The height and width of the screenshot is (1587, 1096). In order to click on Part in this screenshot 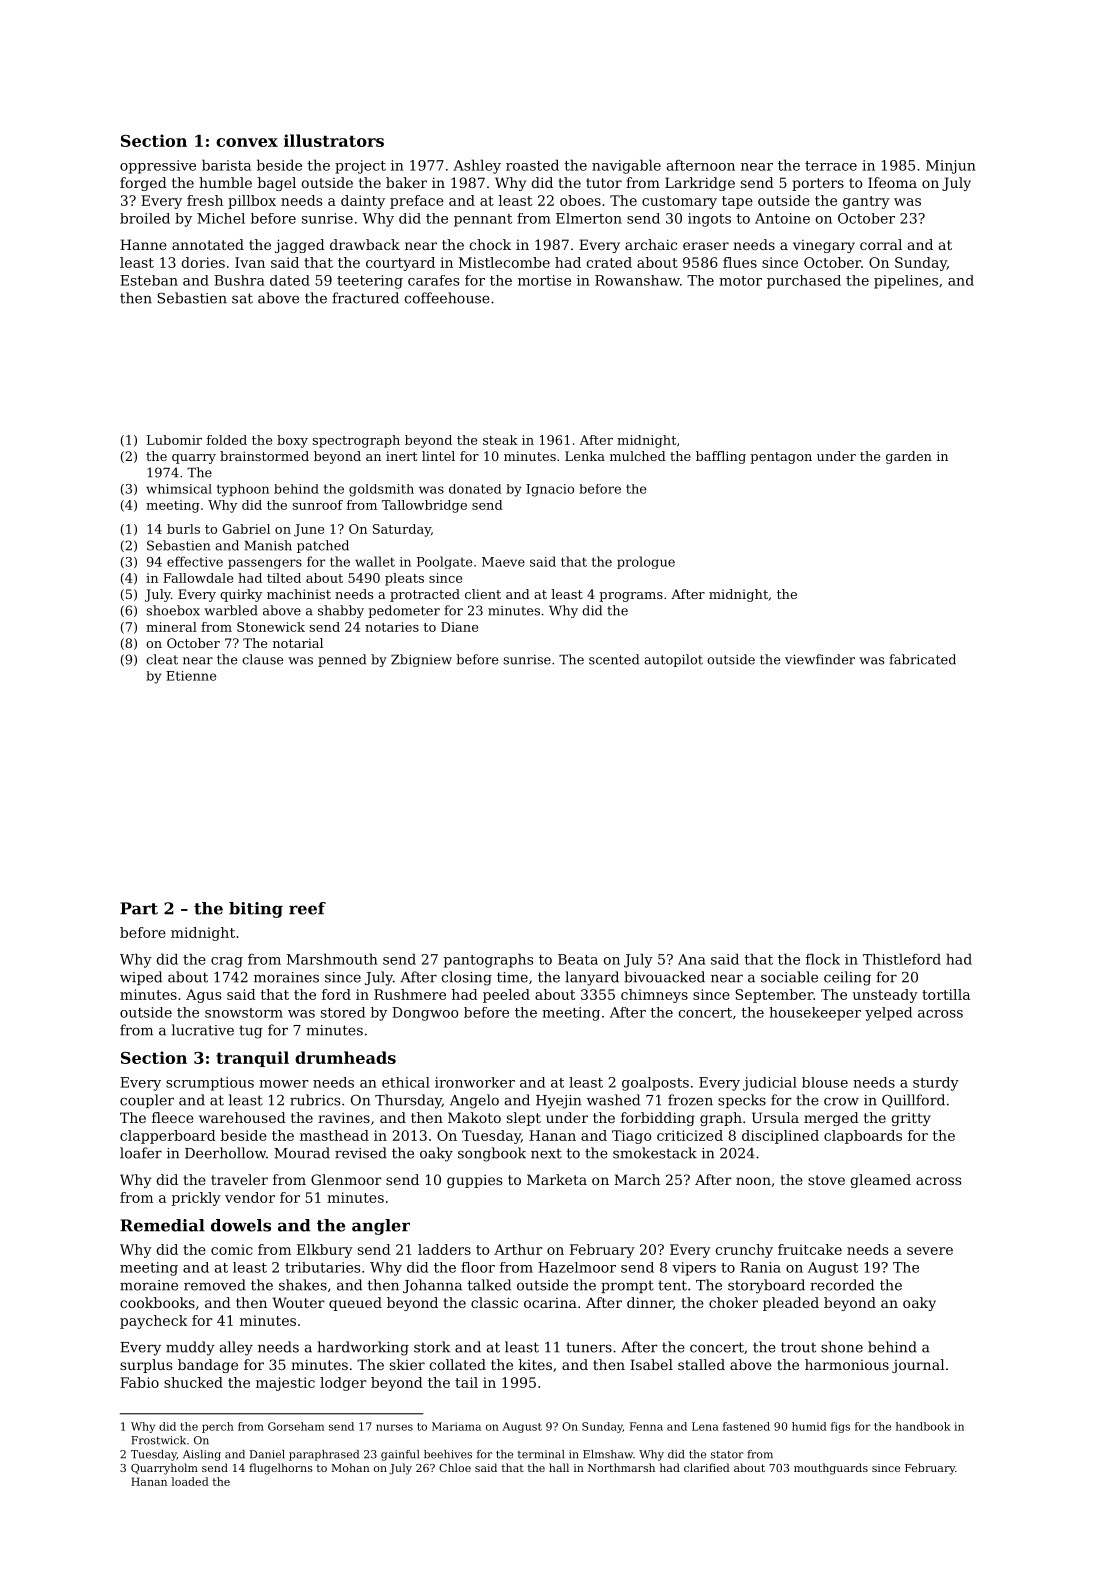, I will do `click(139, 908)`.
